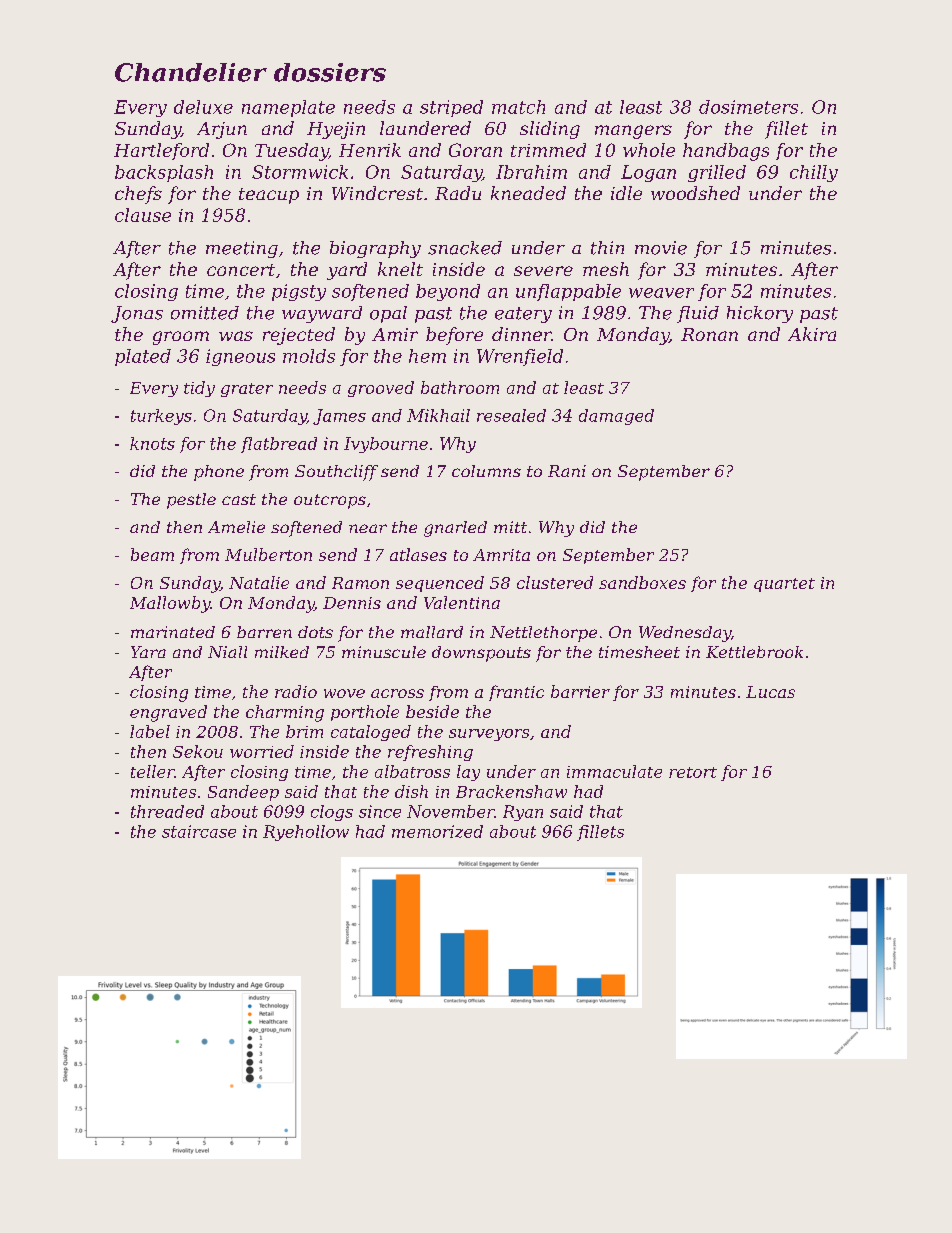 This document has width=952, height=1233. What do you see at coordinates (203, 107) in the document?
I see `deluxe` at bounding box center [203, 107].
